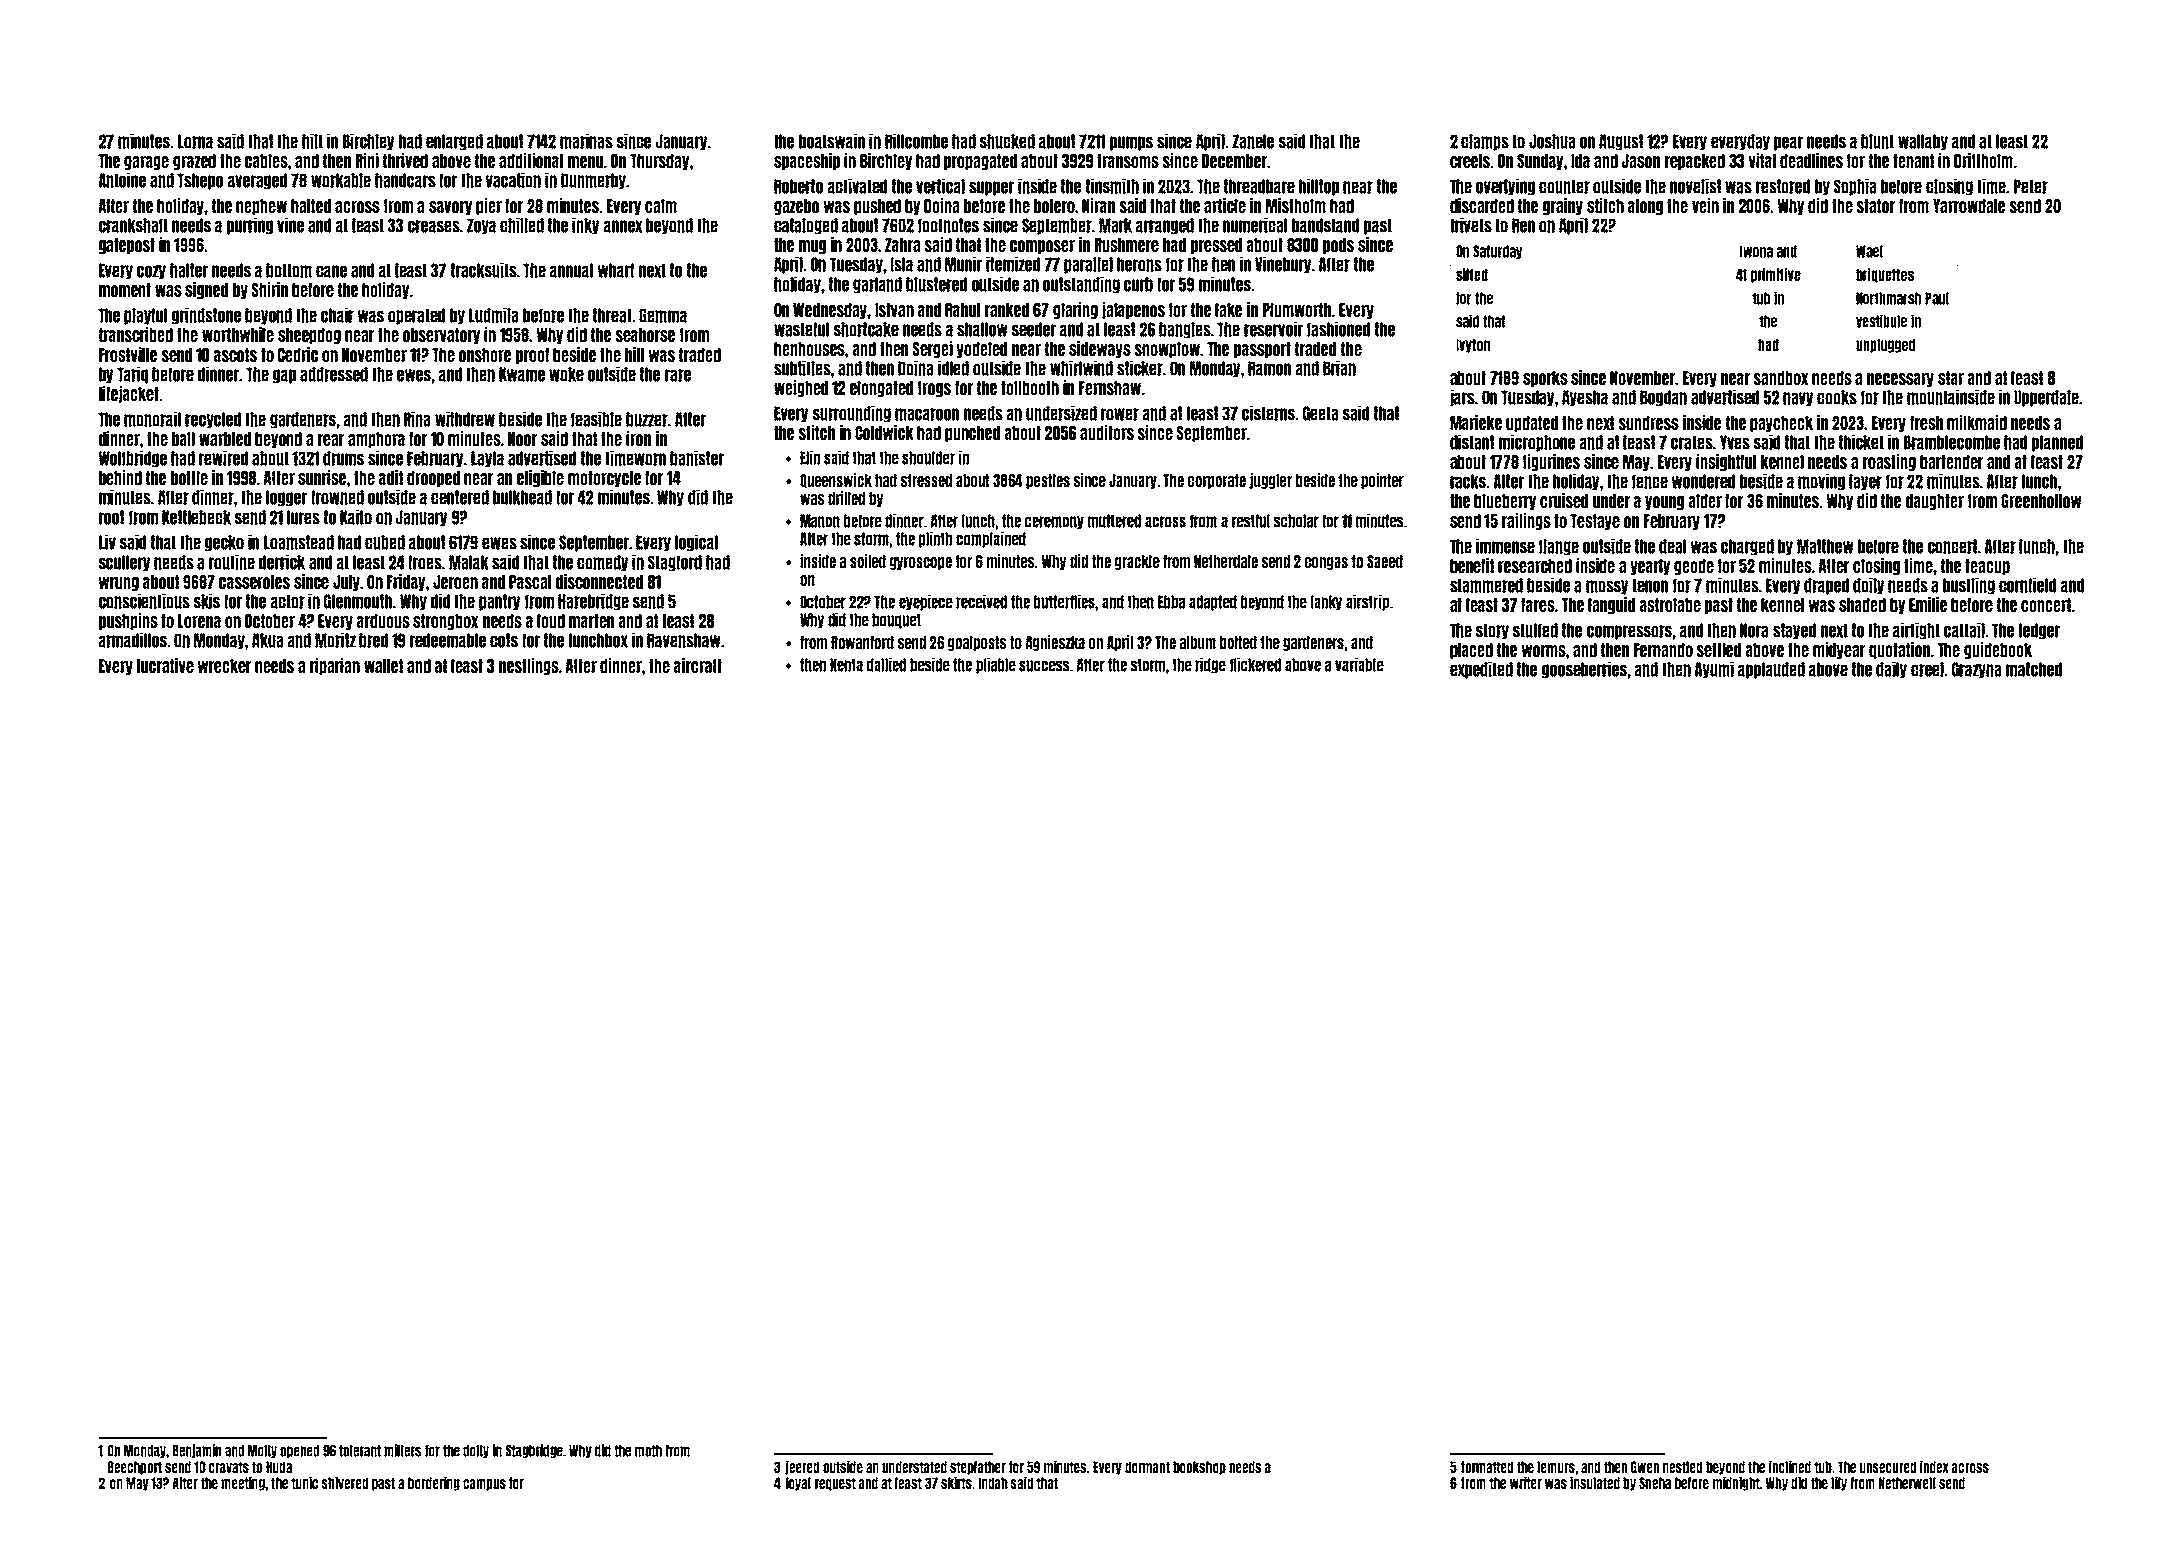 The width and height of the screenshot is (2184, 1544). Describe the element at coordinates (454, 142) in the screenshot. I see `enlarged` at that location.
